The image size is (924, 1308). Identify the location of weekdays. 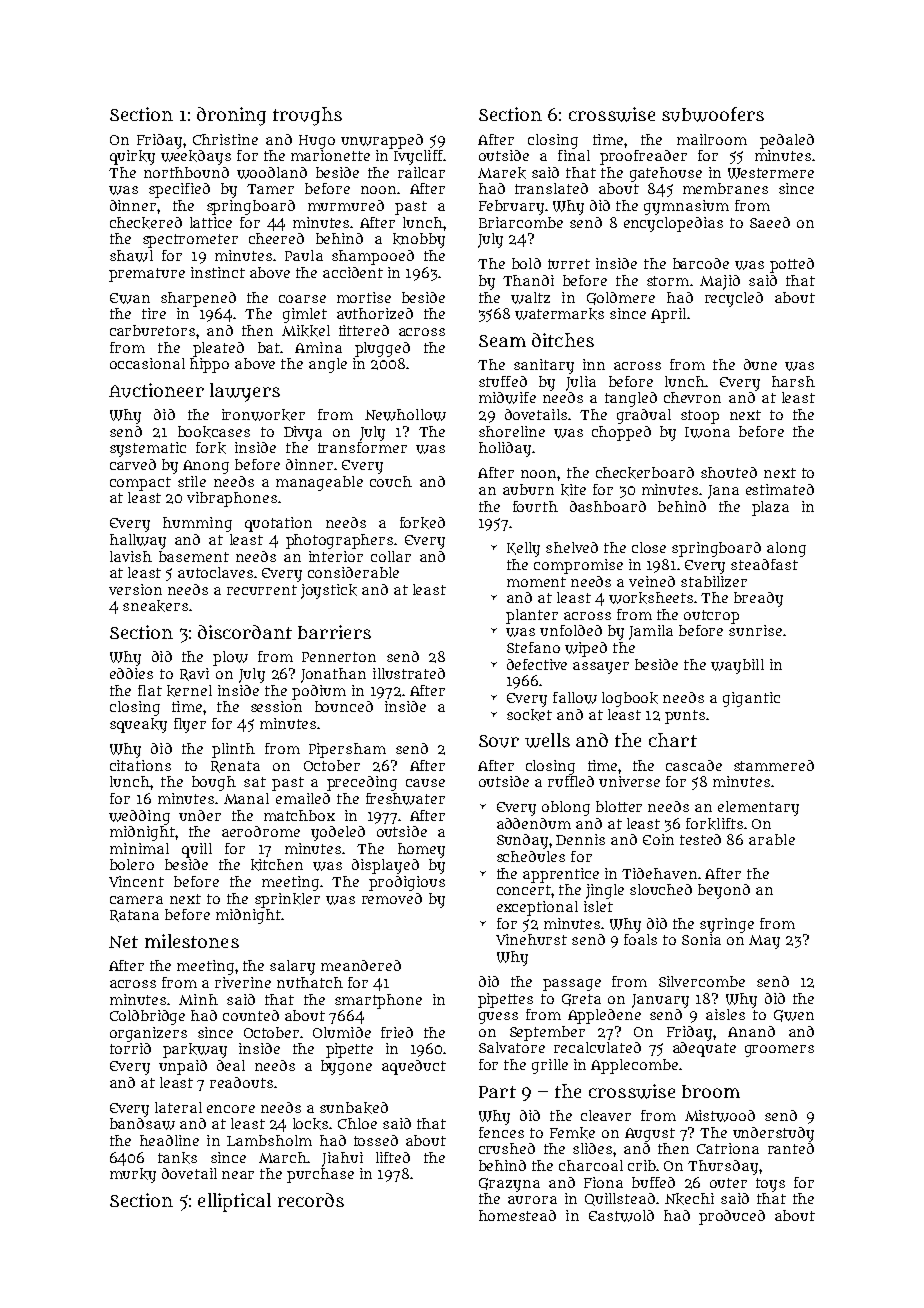
(196, 157).
